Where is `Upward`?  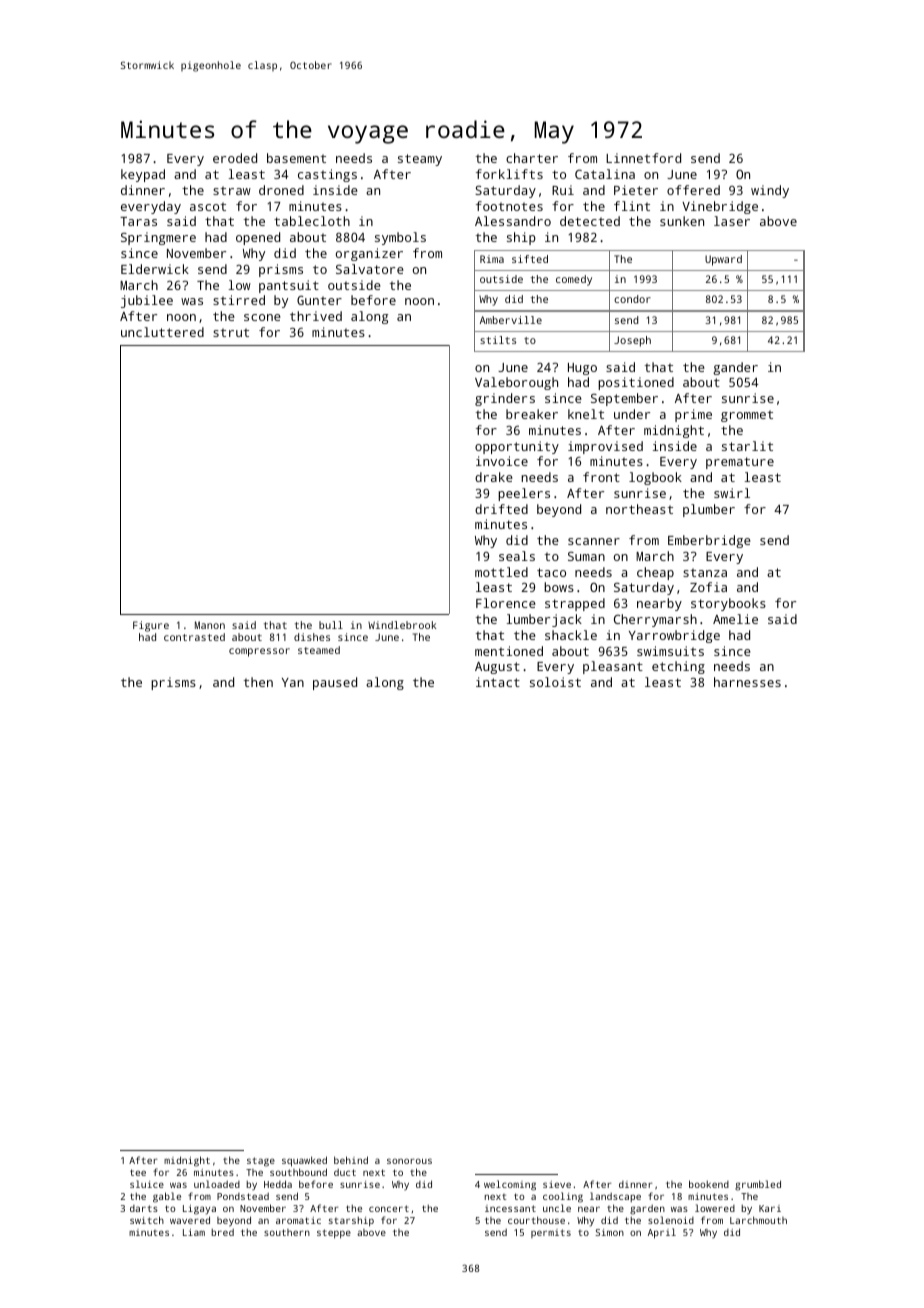
Upward is located at coordinates (723, 260).
